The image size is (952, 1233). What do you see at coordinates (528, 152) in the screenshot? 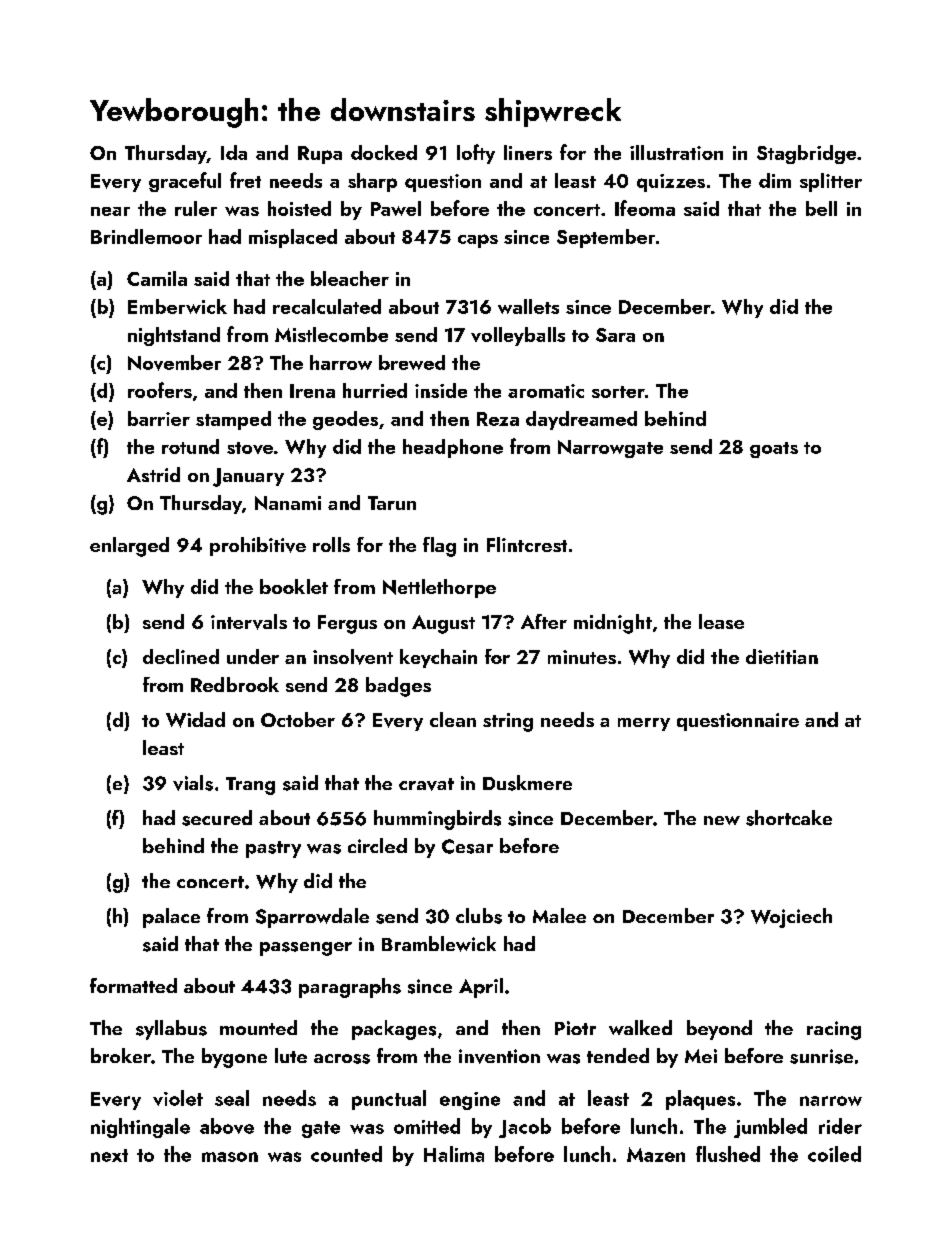
I see `liners` at bounding box center [528, 152].
